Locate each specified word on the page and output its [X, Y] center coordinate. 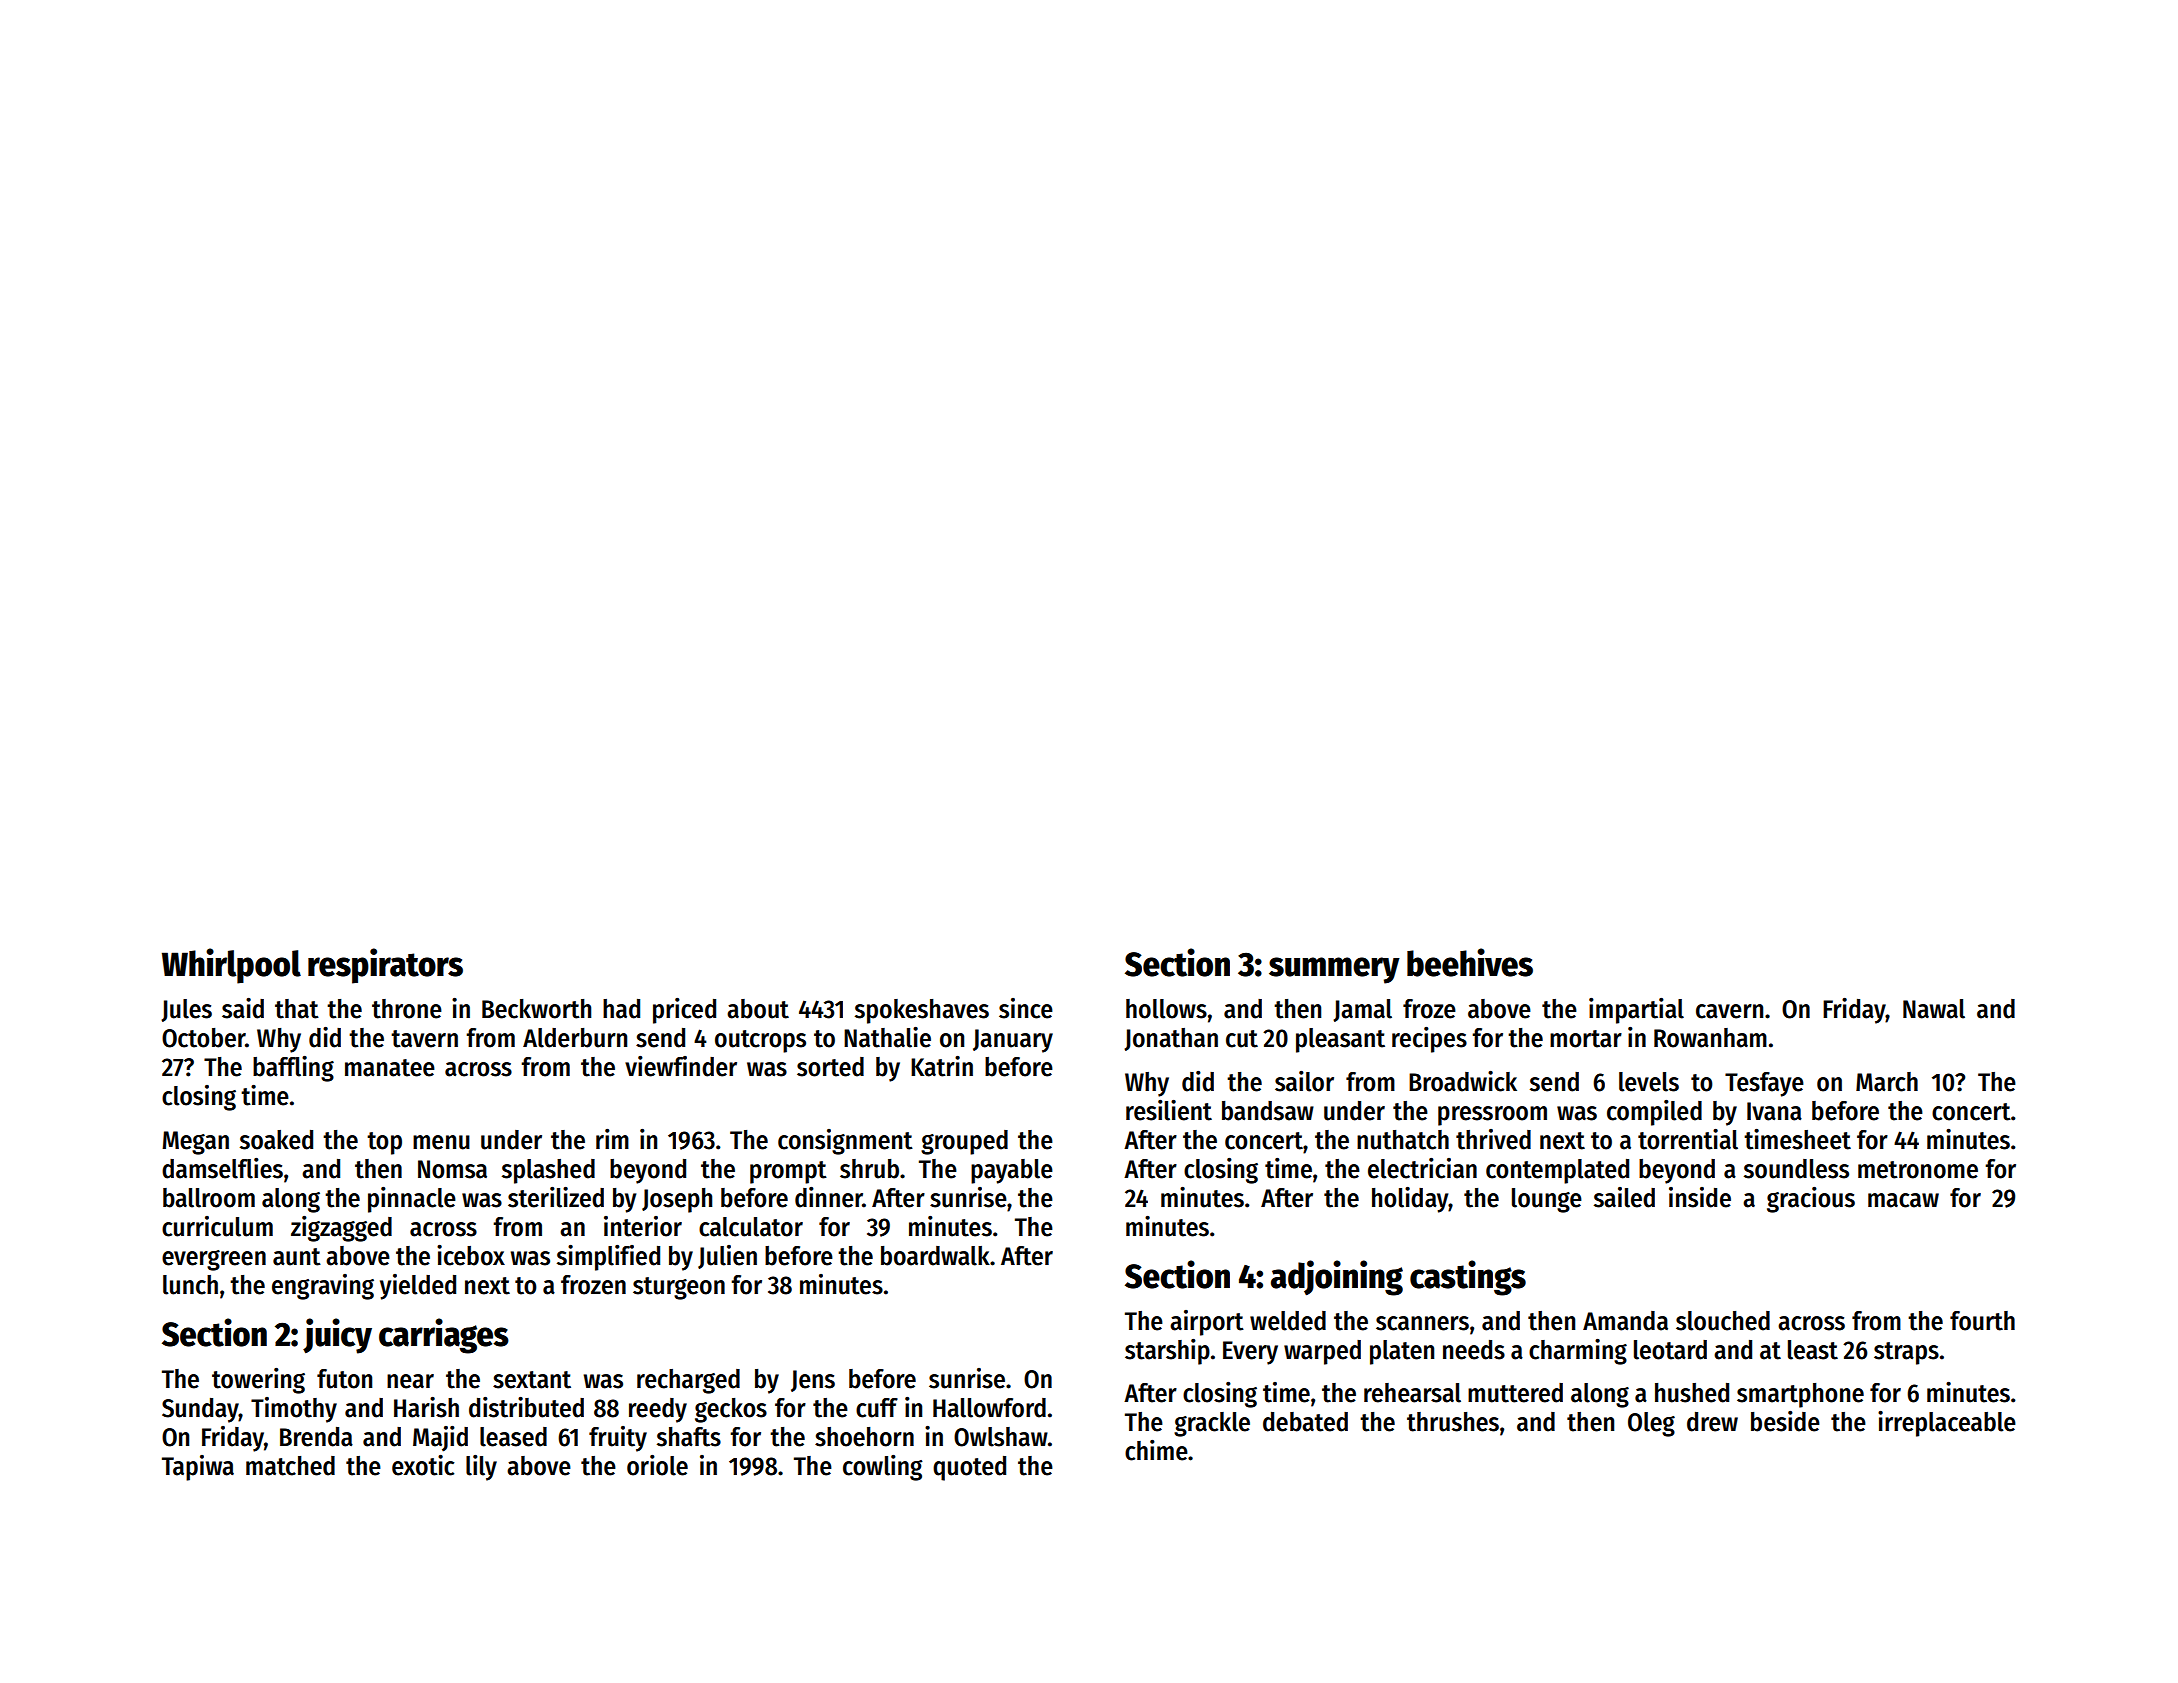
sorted [830, 1067]
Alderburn [575, 1038]
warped [1322, 1352]
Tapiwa [198, 1468]
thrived [1493, 1139]
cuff [877, 1408]
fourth [1982, 1321]
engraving [323, 1287]
